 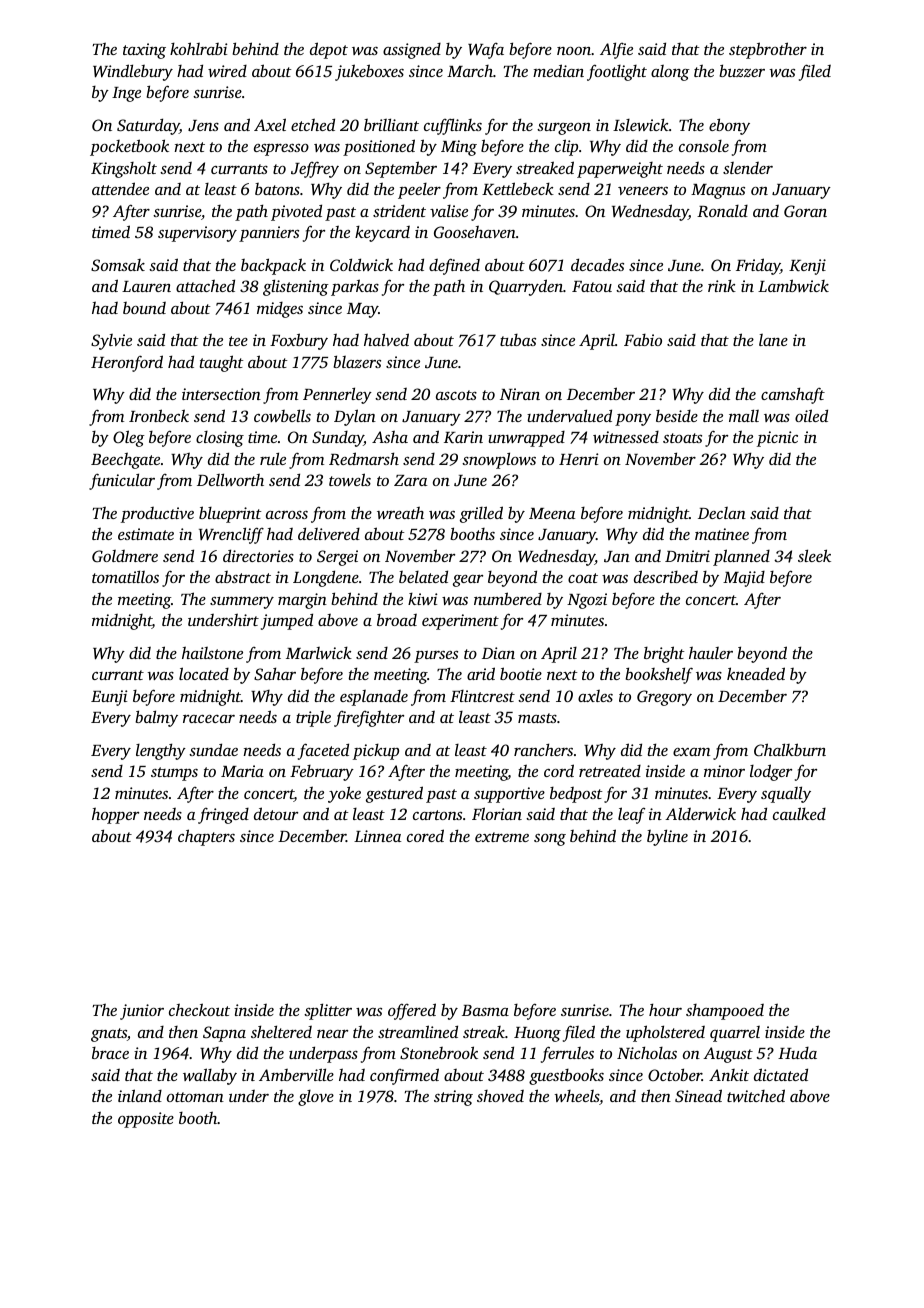 I want to click on chapters, so click(x=206, y=837).
